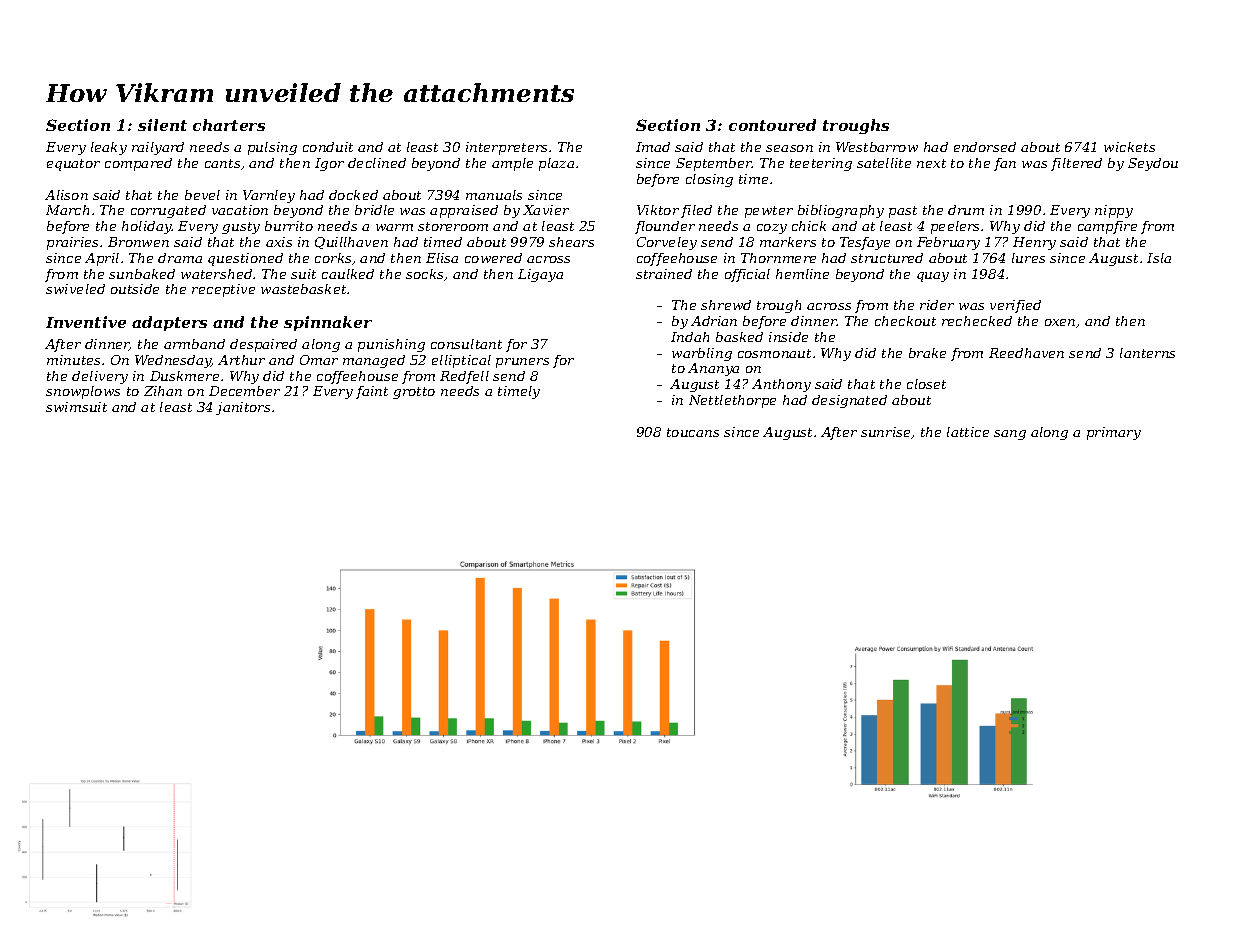 The height and width of the page is (952, 1233). What do you see at coordinates (693, 432) in the page?
I see `toucans` at bounding box center [693, 432].
